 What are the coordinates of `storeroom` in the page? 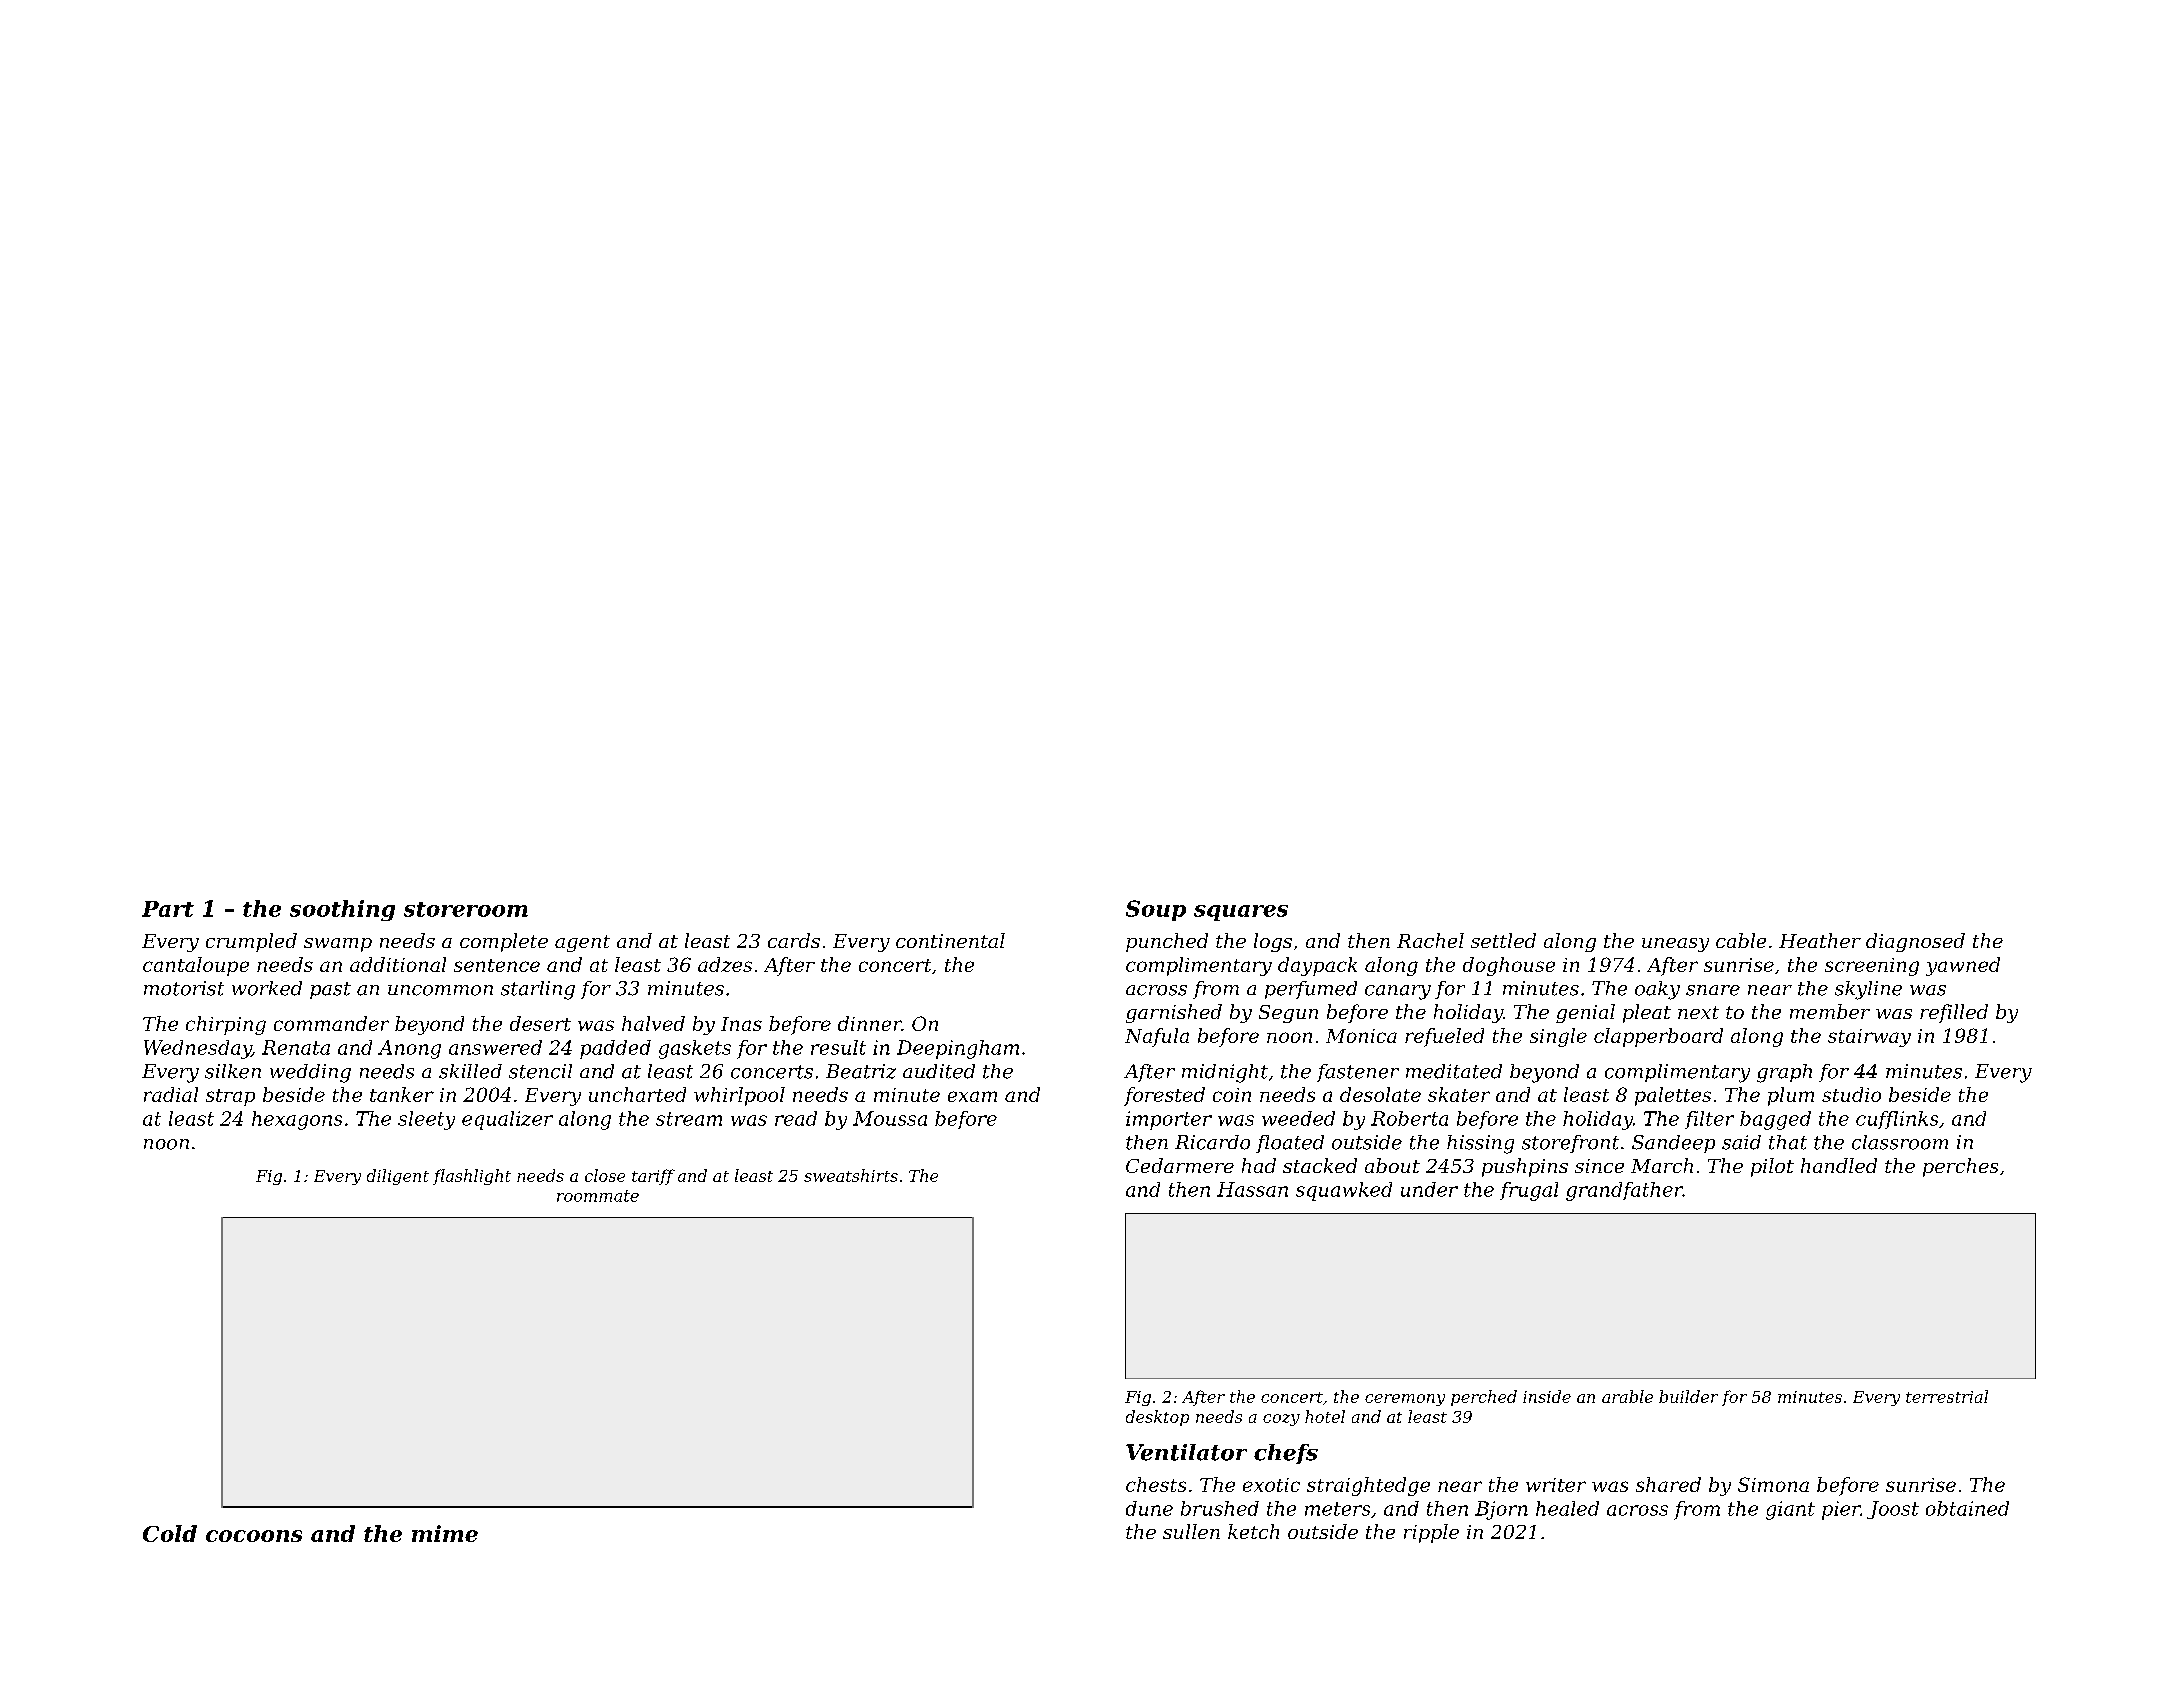 It's located at (466, 909).
